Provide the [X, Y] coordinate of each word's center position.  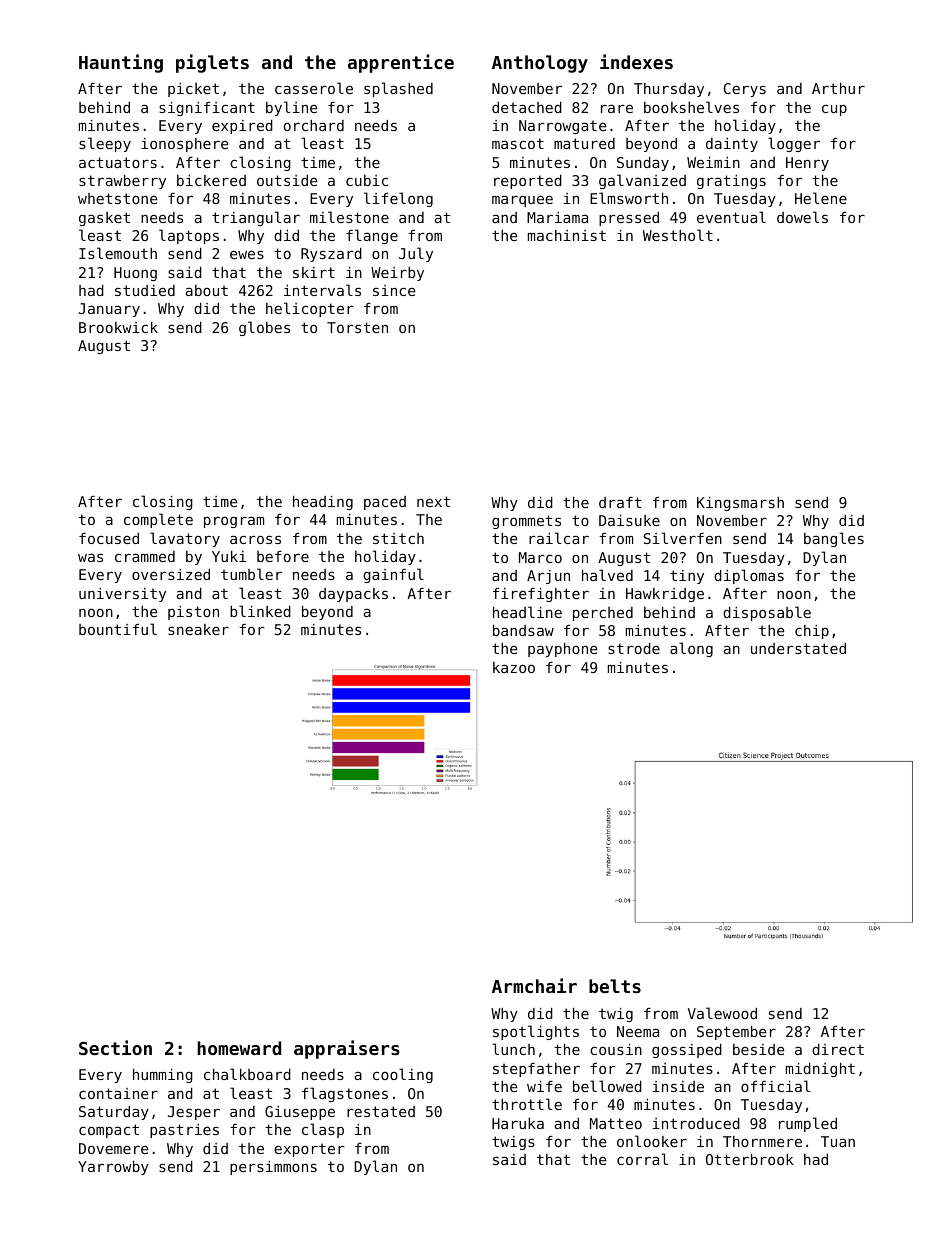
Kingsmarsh [740, 504]
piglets [212, 63]
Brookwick [118, 327]
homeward [239, 1048]
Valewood [722, 1013]
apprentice [401, 63]
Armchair [534, 985]
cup [834, 110]
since [394, 290]
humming [163, 1076]
